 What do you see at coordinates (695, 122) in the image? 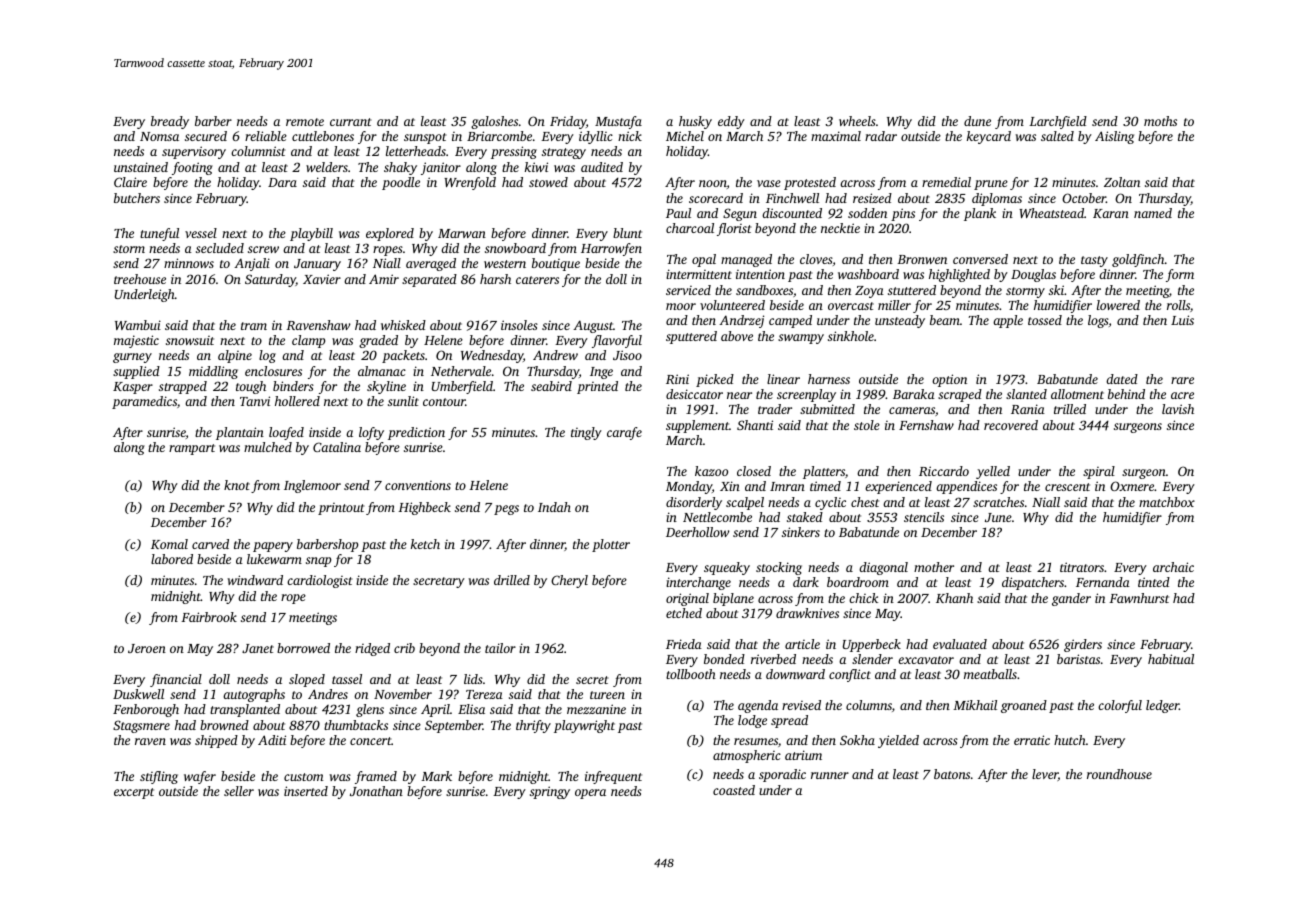
I see `husky` at bounding box center [695, 122].
